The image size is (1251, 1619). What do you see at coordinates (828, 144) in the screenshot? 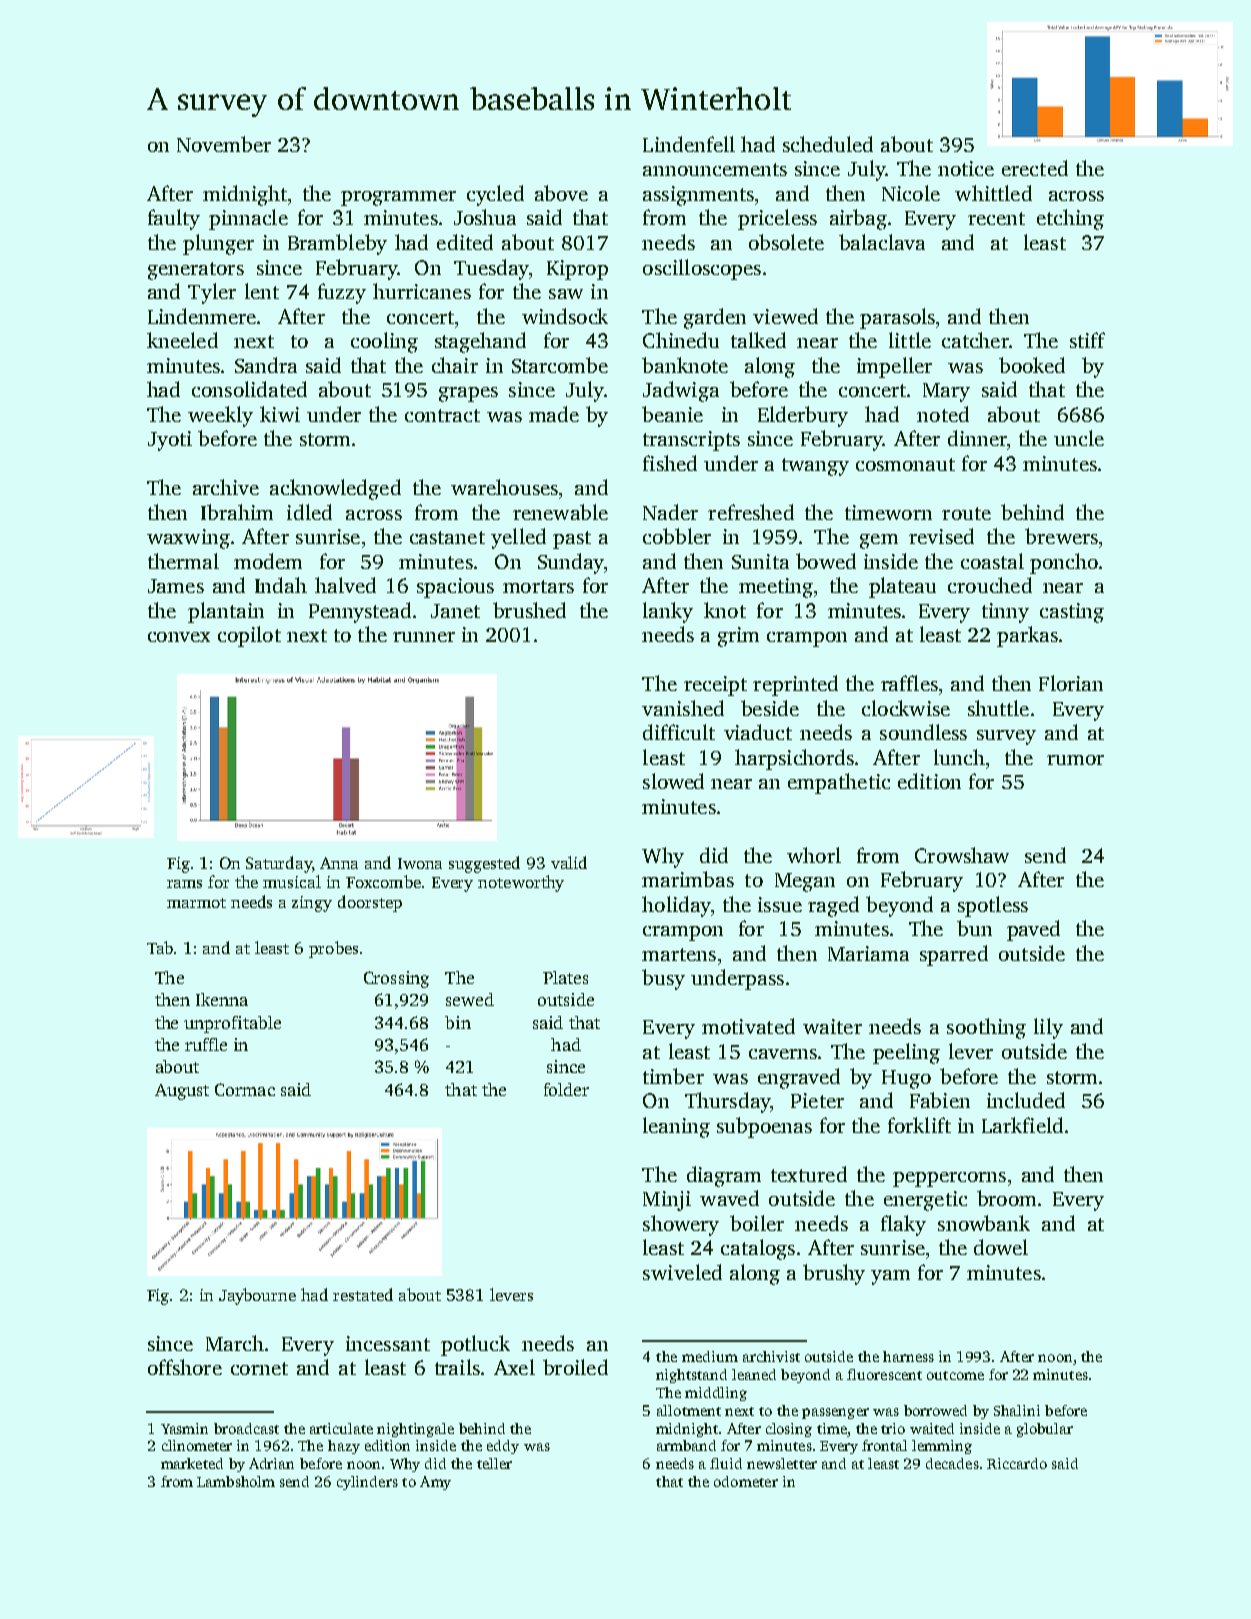
I see `scheduled` at bounding box center [828, 144].
